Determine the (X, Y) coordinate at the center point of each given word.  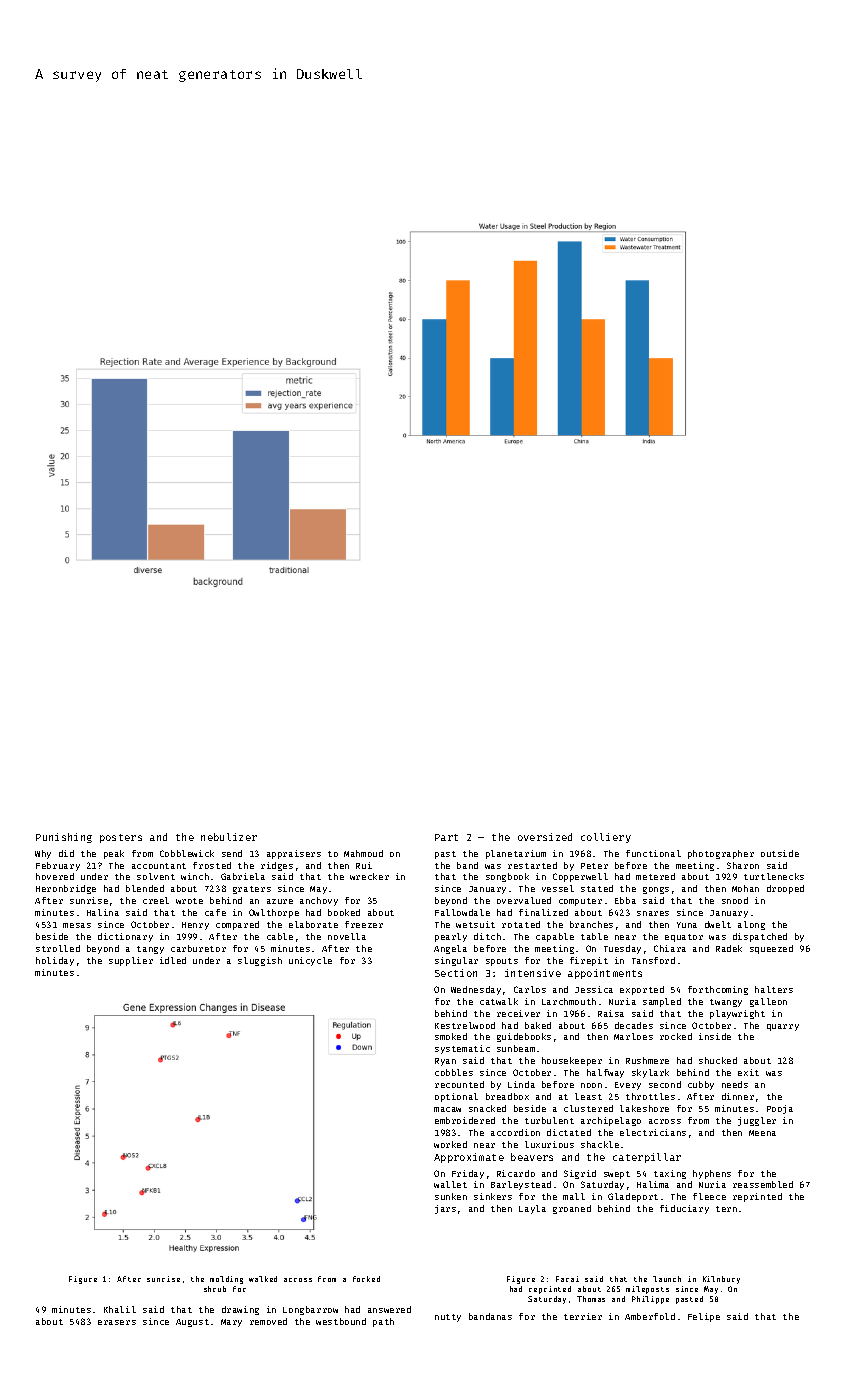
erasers (117, 1322)
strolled (58, 948)
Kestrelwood (465, 1025)
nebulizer (229, 837)
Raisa (611, 1013)
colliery (606, 838)
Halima (653, 1184)
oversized (545, 837)
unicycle (310, 961)
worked (450, 1144)
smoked (451, 1036)
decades (634, 1025)
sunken (451, 1196)
